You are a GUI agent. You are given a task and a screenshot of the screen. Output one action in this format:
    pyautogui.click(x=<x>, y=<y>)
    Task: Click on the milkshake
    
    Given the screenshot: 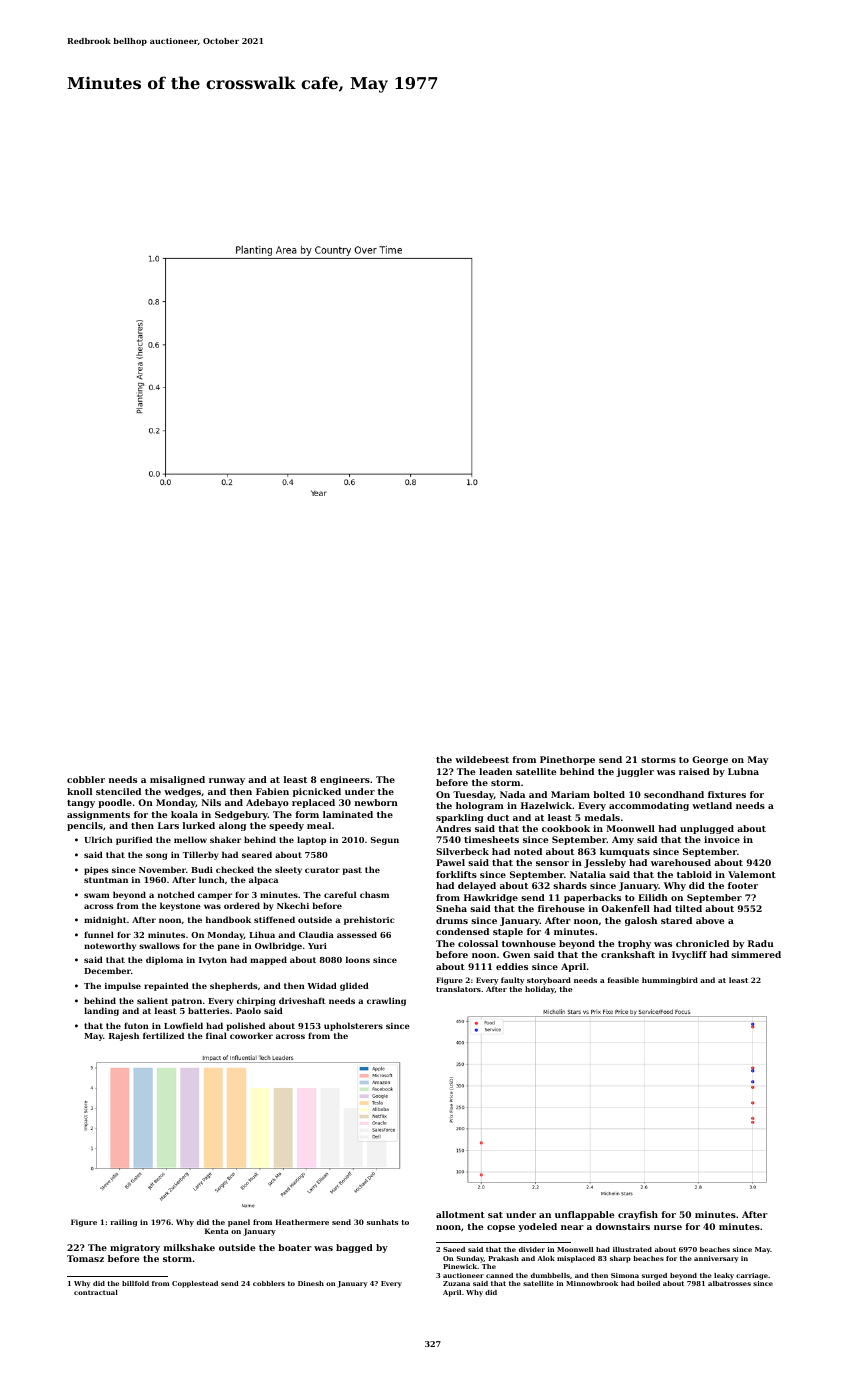 What is the action you would take?
    pyautogui.click(x=189, y=1247)
